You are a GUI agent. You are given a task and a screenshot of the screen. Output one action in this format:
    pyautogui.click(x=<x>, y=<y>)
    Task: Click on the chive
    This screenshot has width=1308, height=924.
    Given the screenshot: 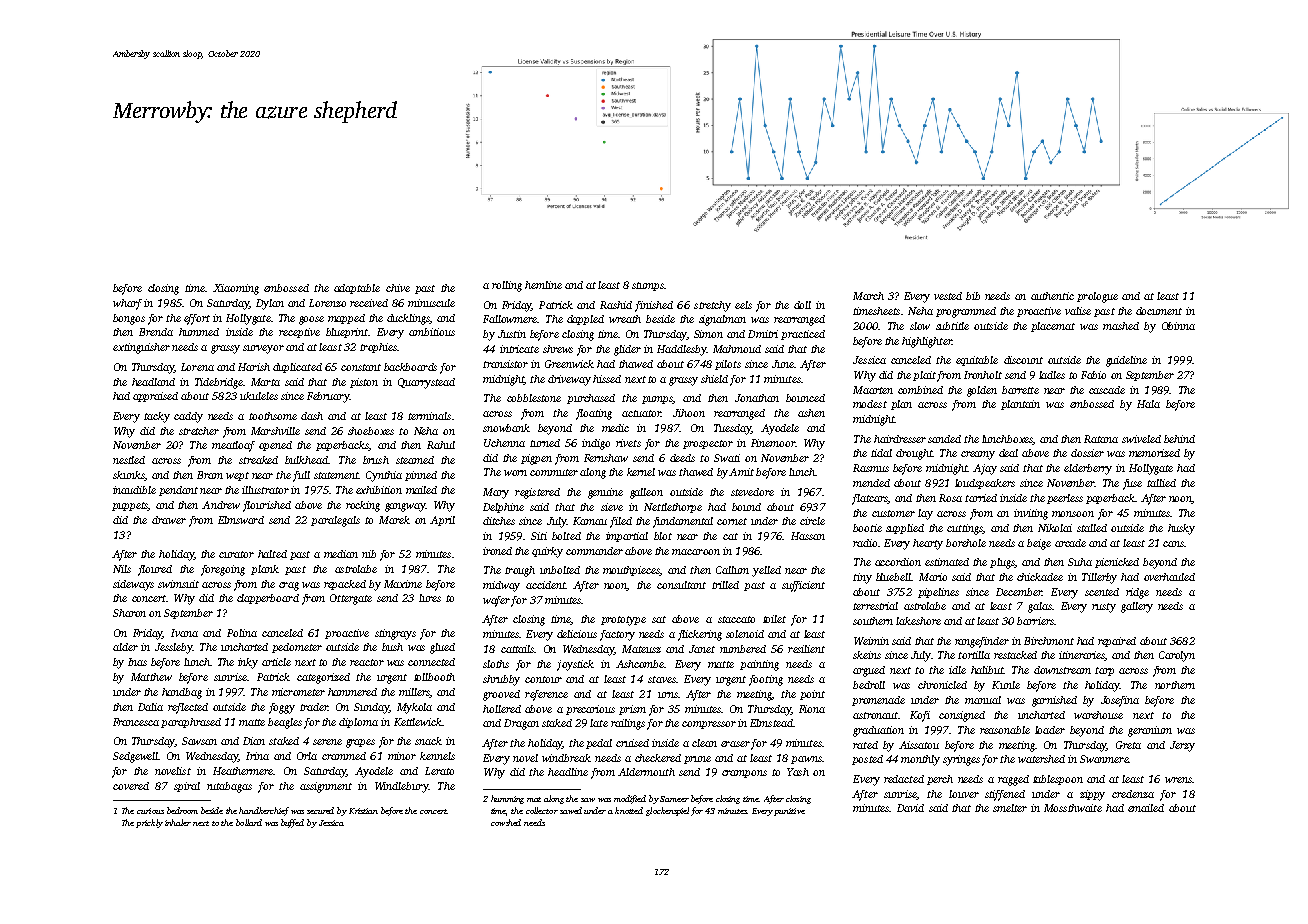 What is the action you would take?
    pyautogui.click(x=398, y=288)
